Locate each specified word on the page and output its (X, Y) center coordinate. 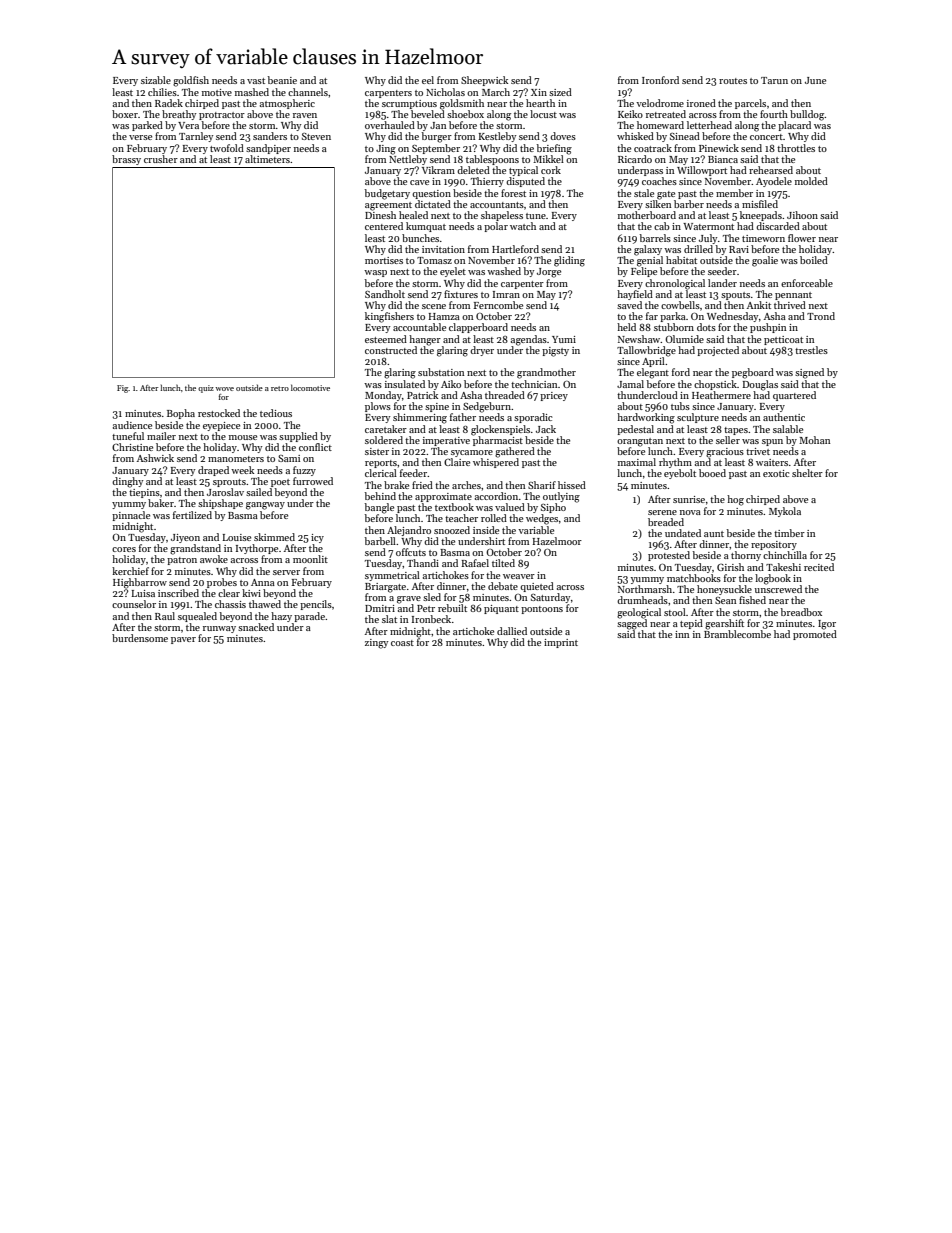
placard (794, 126)
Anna (263, 582)
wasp (375, 273)
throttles (796, 148)
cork (551, 170)
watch (523, 226)
